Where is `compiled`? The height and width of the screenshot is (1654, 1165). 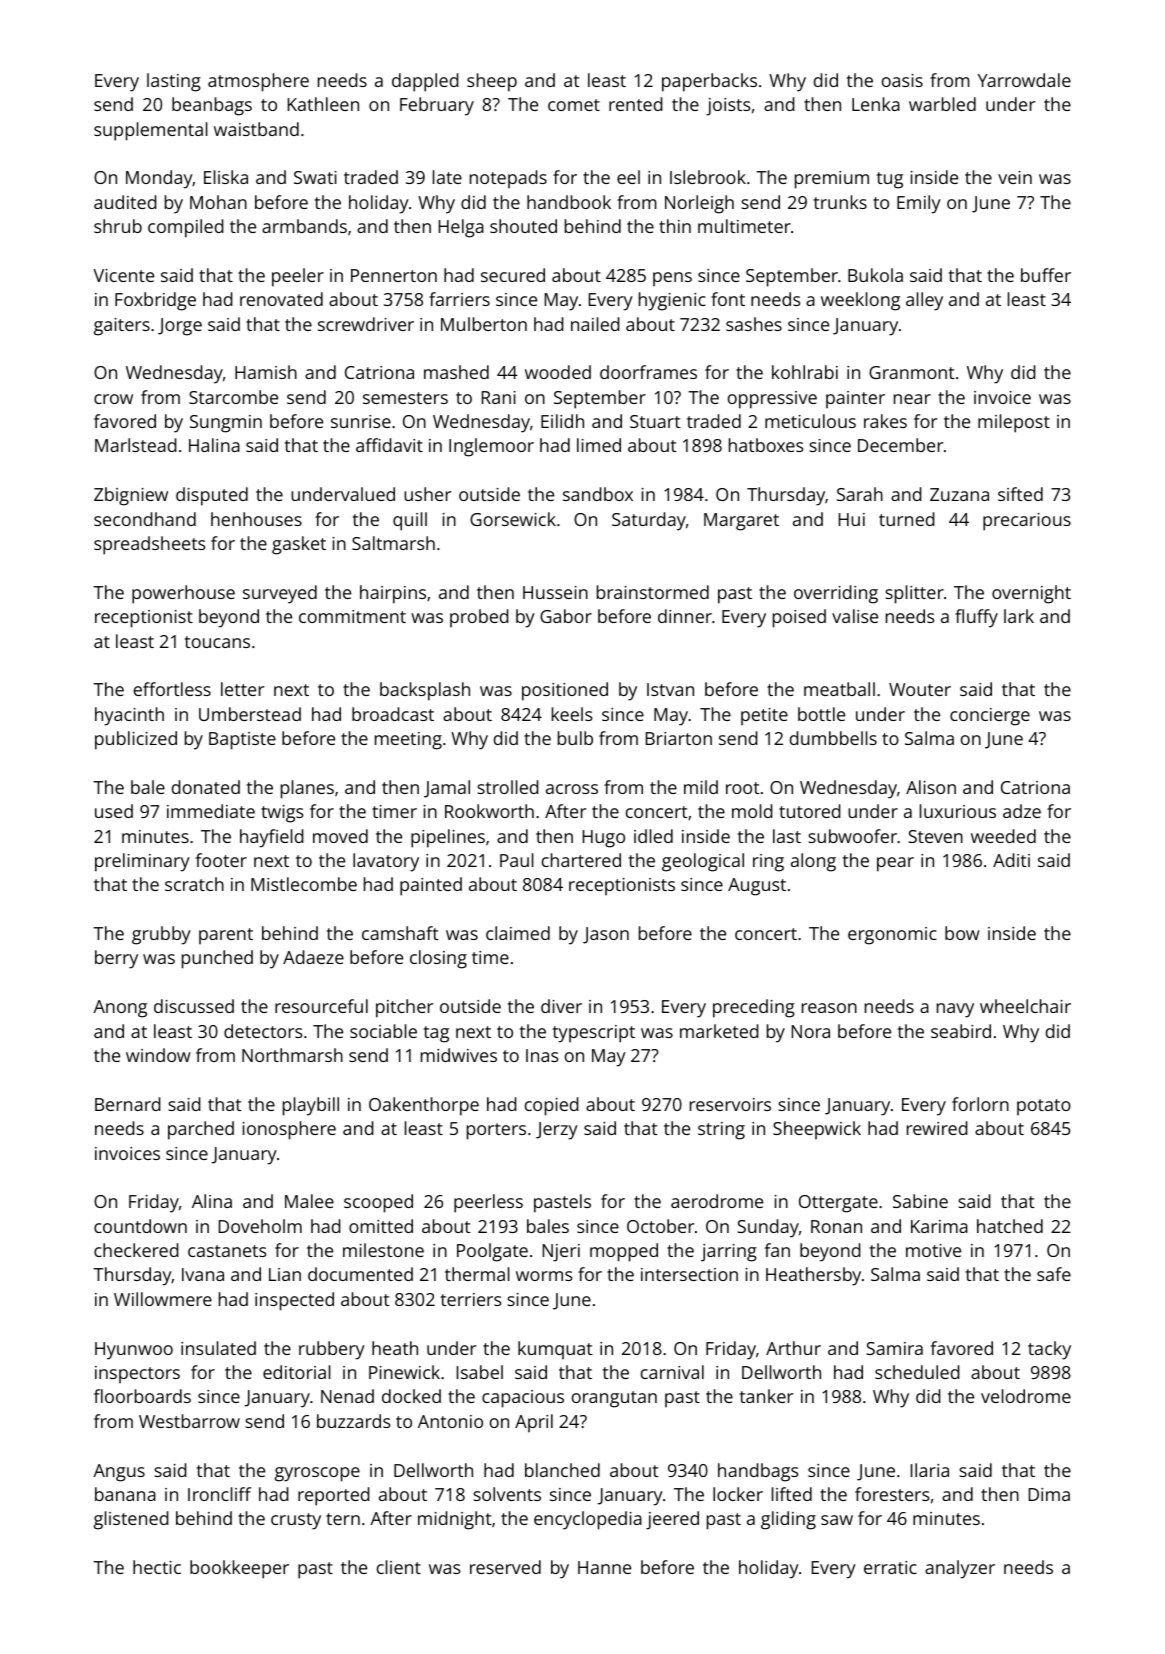
compiled is located at coordinates (186, 228).
